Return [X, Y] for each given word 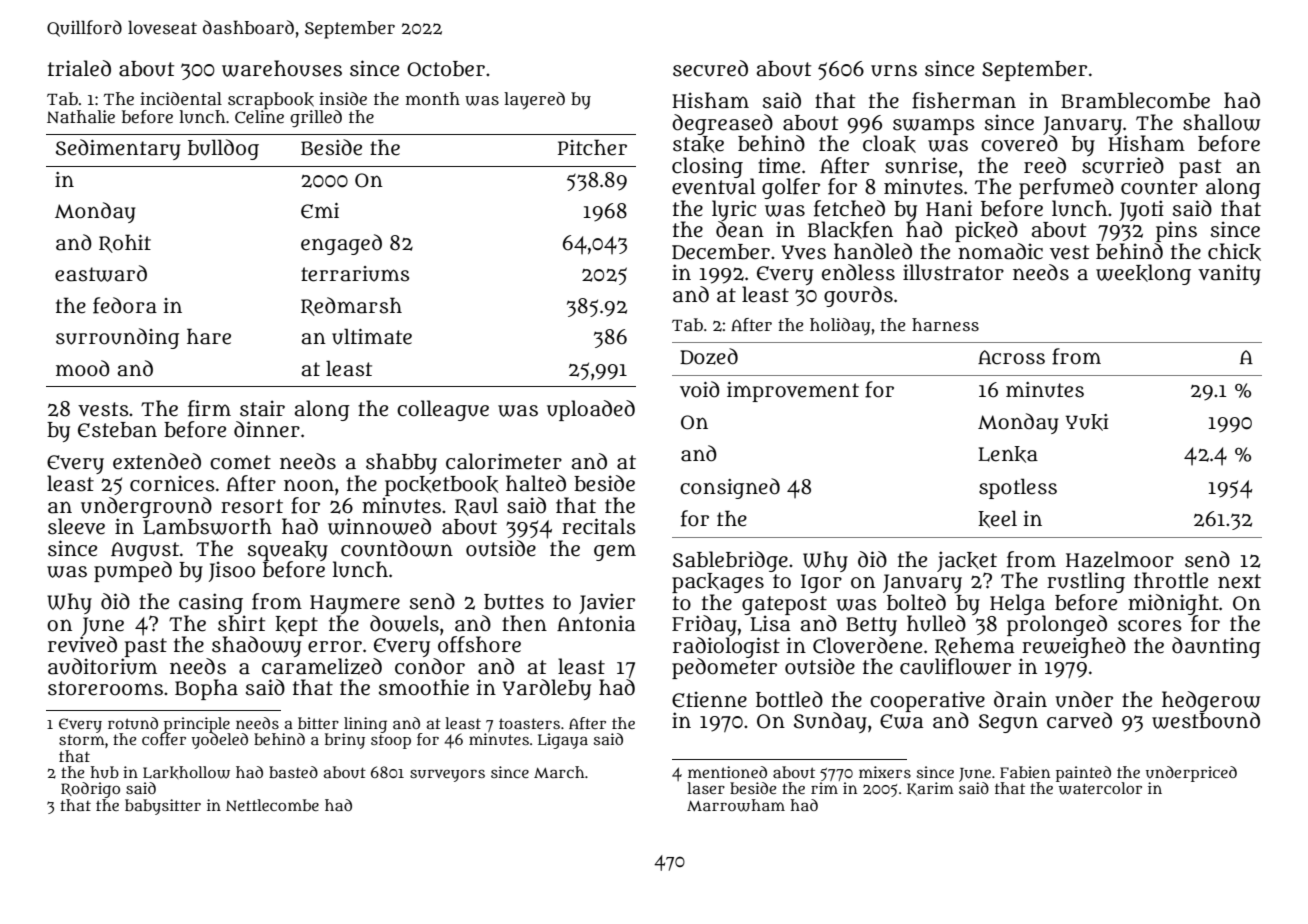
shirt [241, 623]
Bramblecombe [1135, 100]
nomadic [1000, 251]
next [1239, 581]
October [446, 69]
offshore [479, 644]
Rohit [125, 243]
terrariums [355, 274]
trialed [79, 68]
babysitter [163, 807]
